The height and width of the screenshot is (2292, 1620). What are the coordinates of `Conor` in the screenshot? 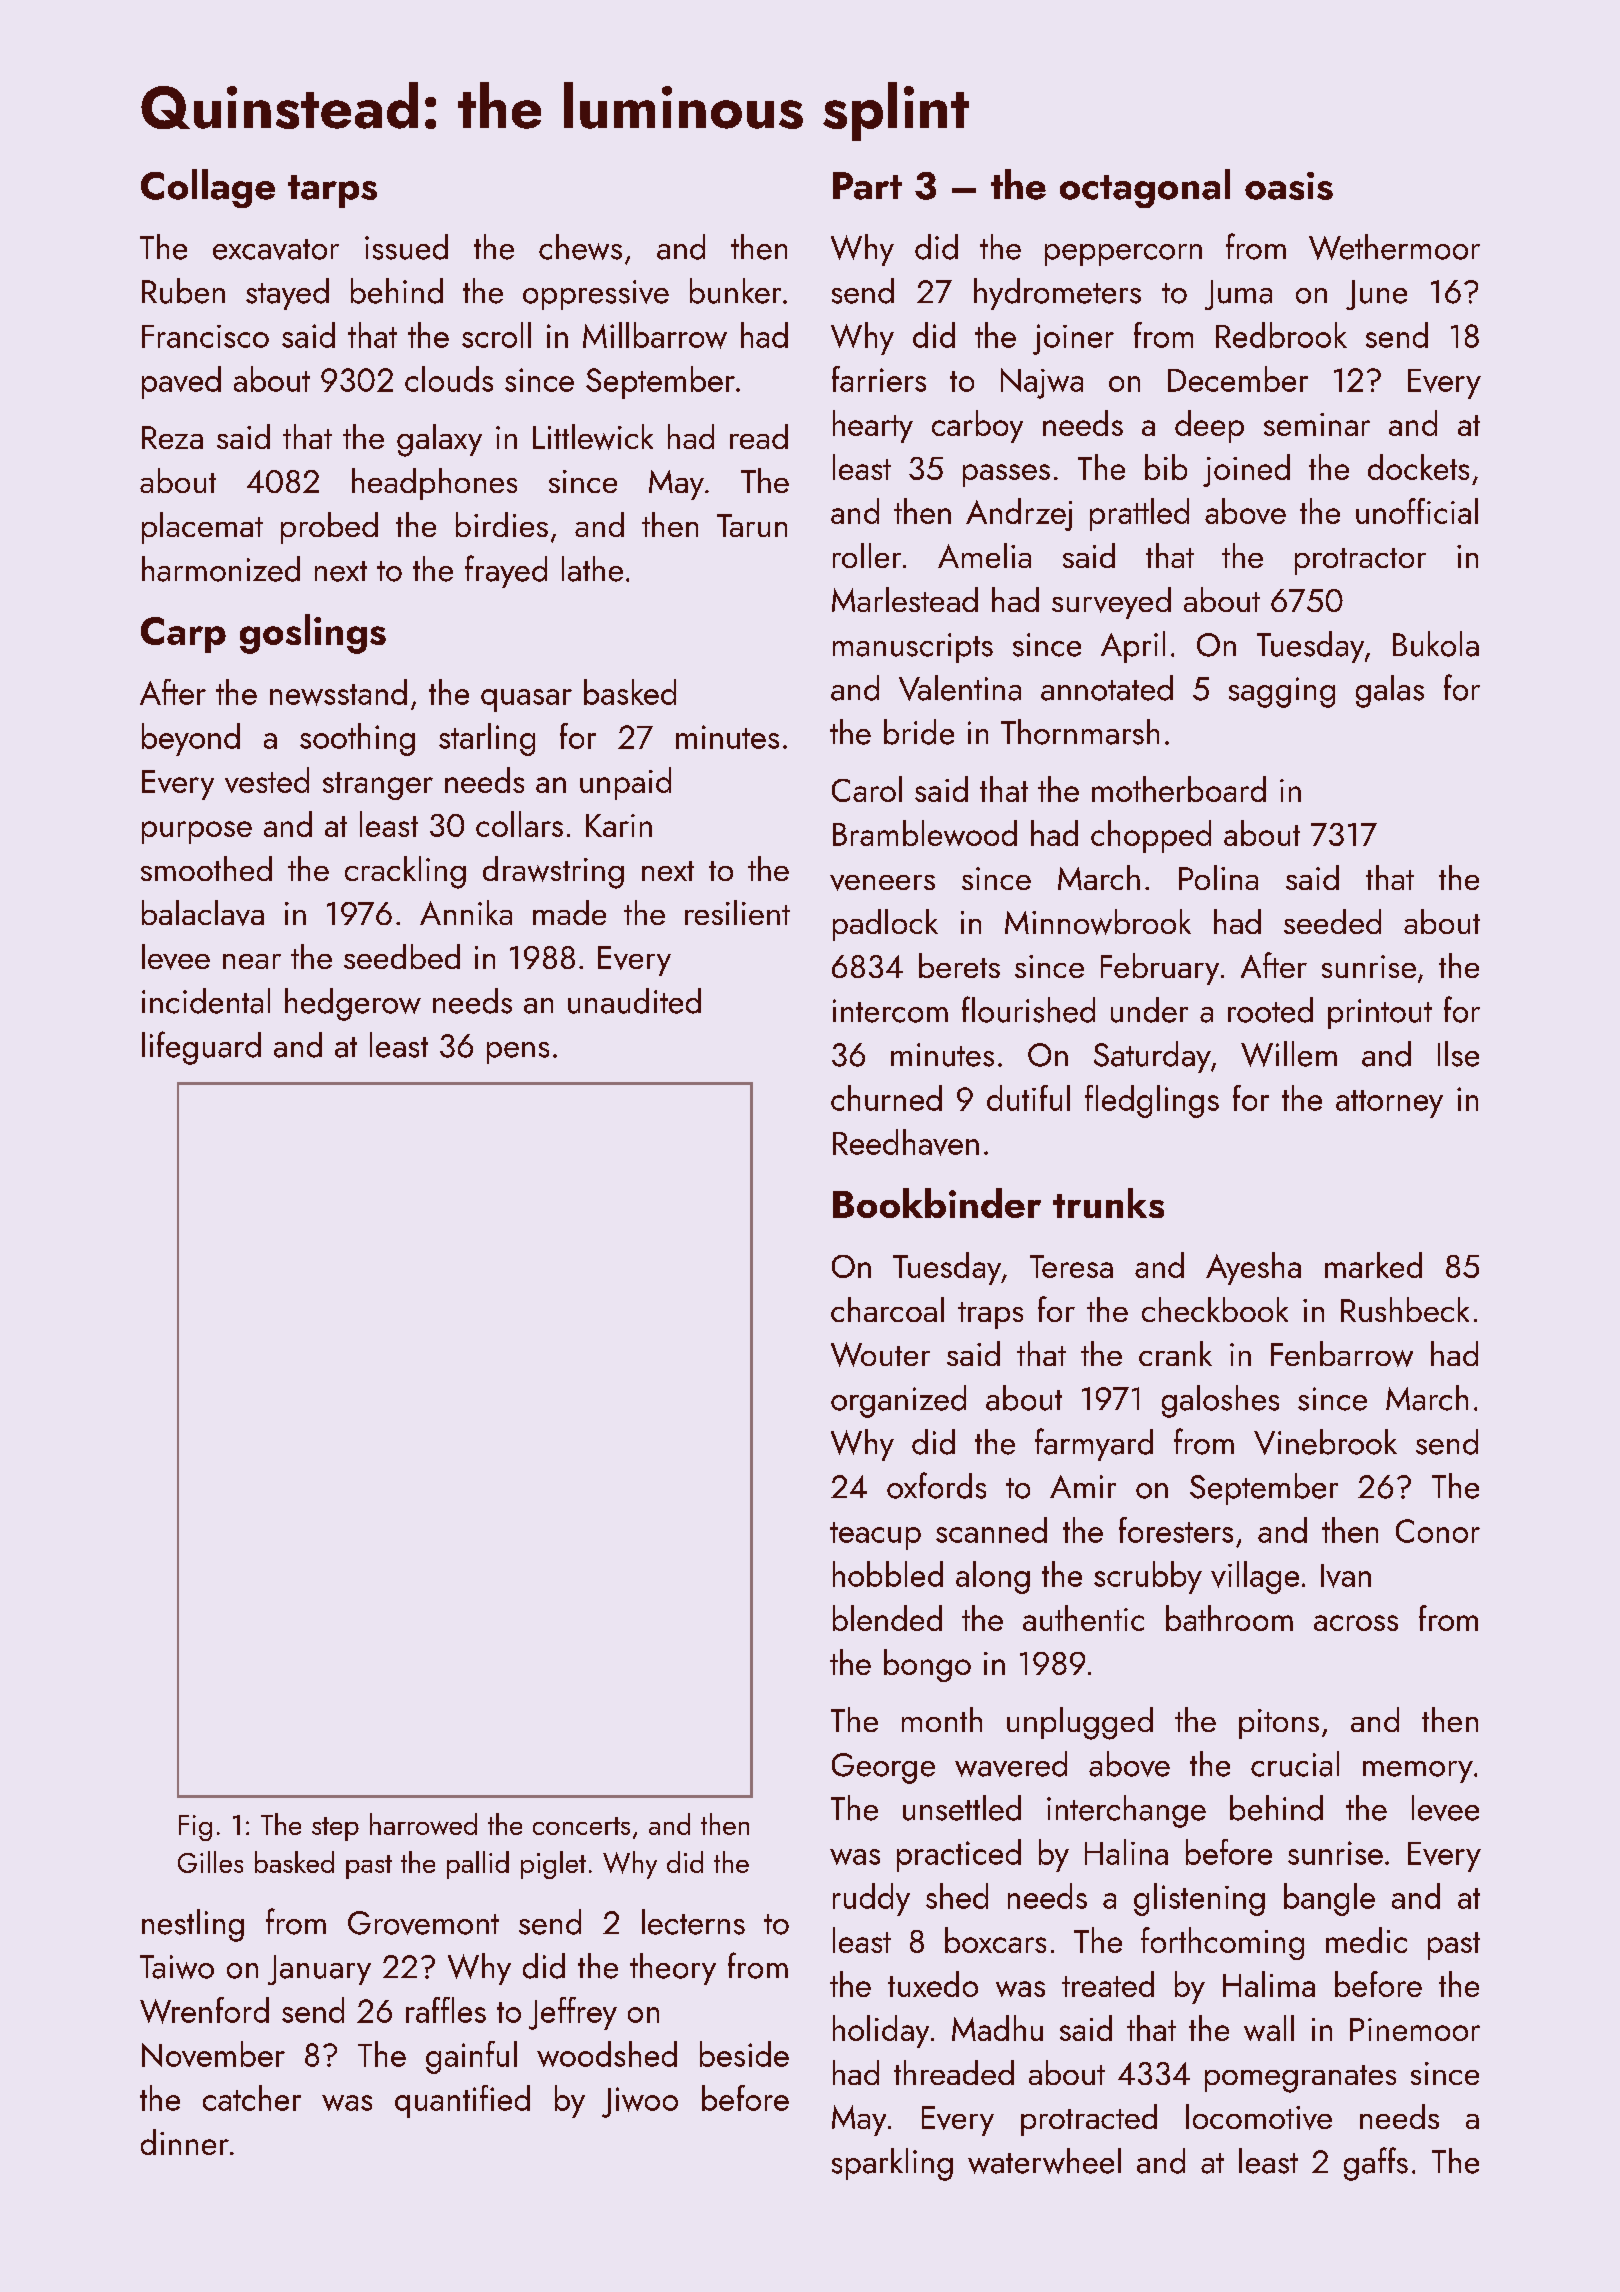 It's located at (1438, 1531).
